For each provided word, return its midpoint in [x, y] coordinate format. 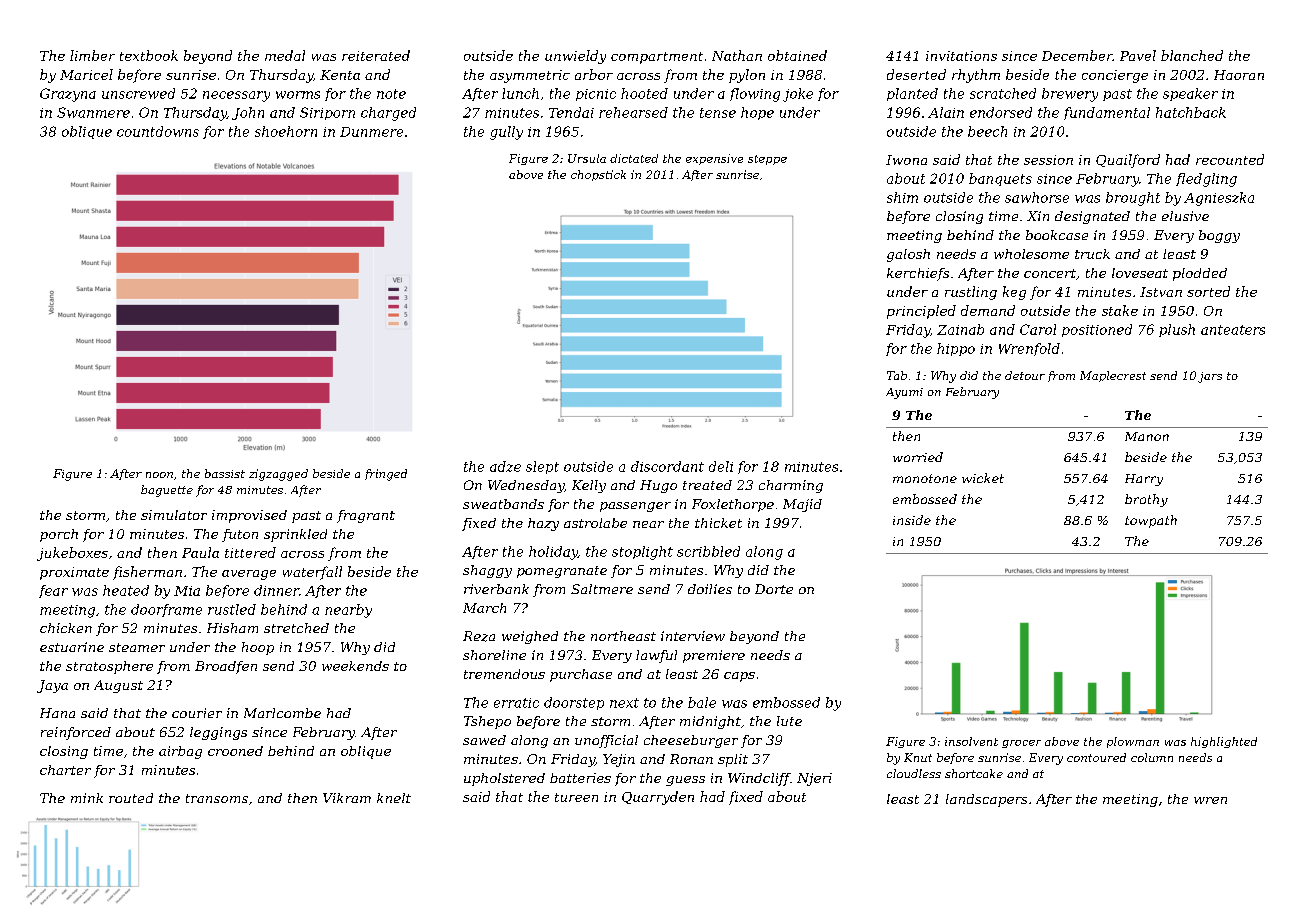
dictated [634, 158]
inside [912, 520]
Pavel [1138, 55]
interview [693, 636]
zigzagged [278, 475]
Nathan [737, 55]
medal [285, 55]
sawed [484, 740]
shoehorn [286, 131]
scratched [1003, 93]
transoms [217, 798]
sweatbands [503, 504]
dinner [276, 590]
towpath [1151, 521]
